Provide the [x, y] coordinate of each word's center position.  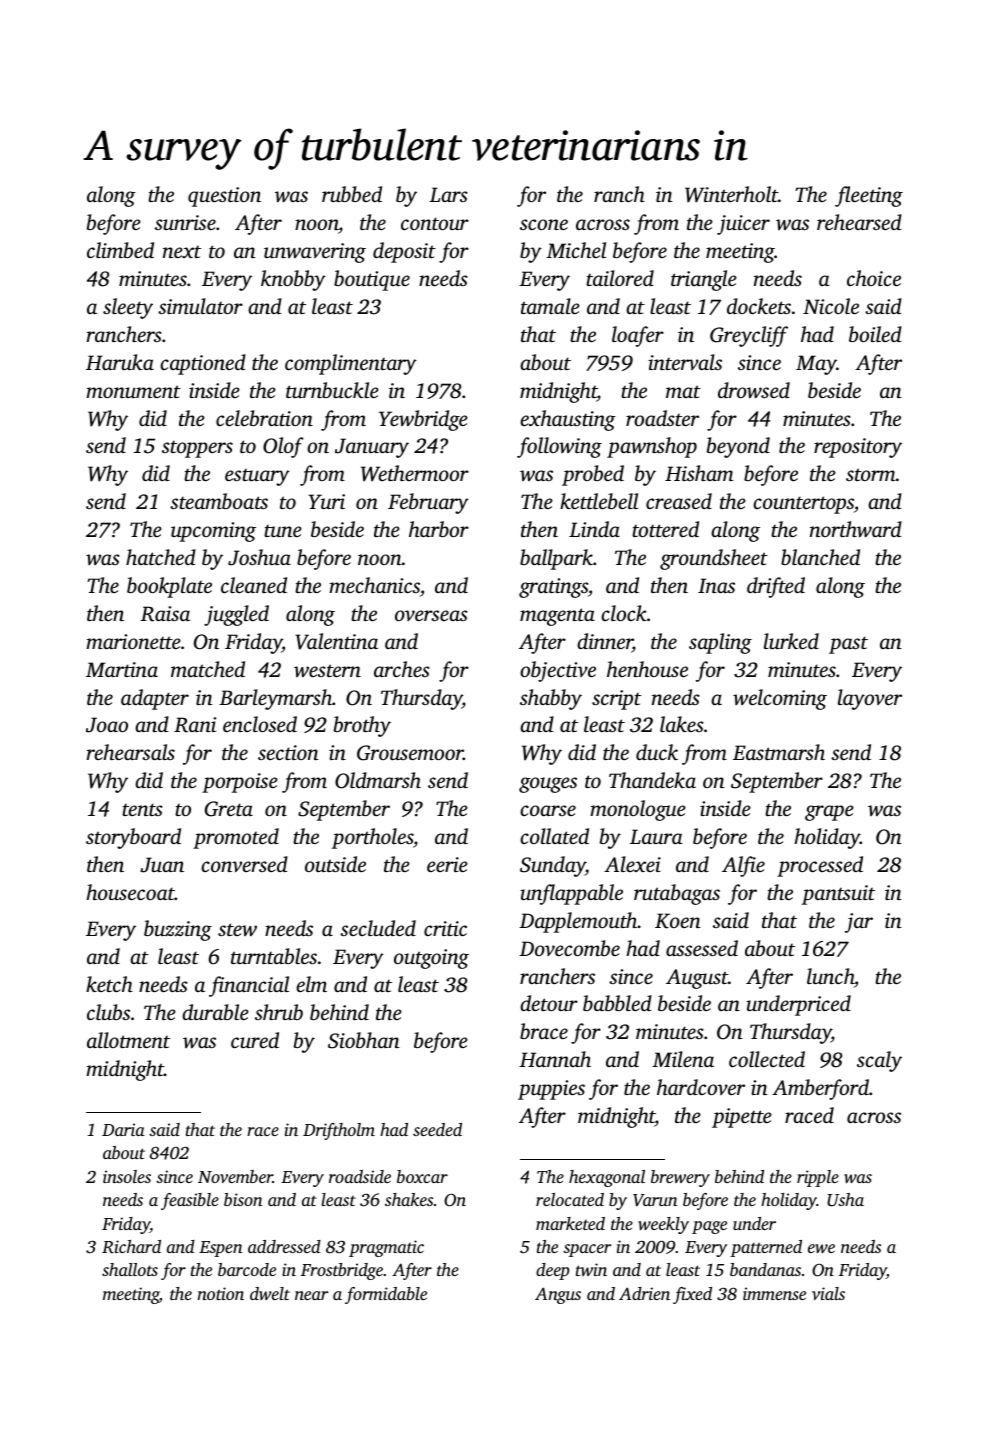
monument [133, 391]
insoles [127, 1176]
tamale [550, 306]
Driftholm [339, 1131]
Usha [845, 1200]
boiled [875, 334]
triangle [704, 280]
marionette [133, 641]
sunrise [185, 222]
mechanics [374, 585]
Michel [576, 250]
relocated [570, 1199]
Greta [229, 809]
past [848, 645]
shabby [551, 699]
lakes [682, 724]
